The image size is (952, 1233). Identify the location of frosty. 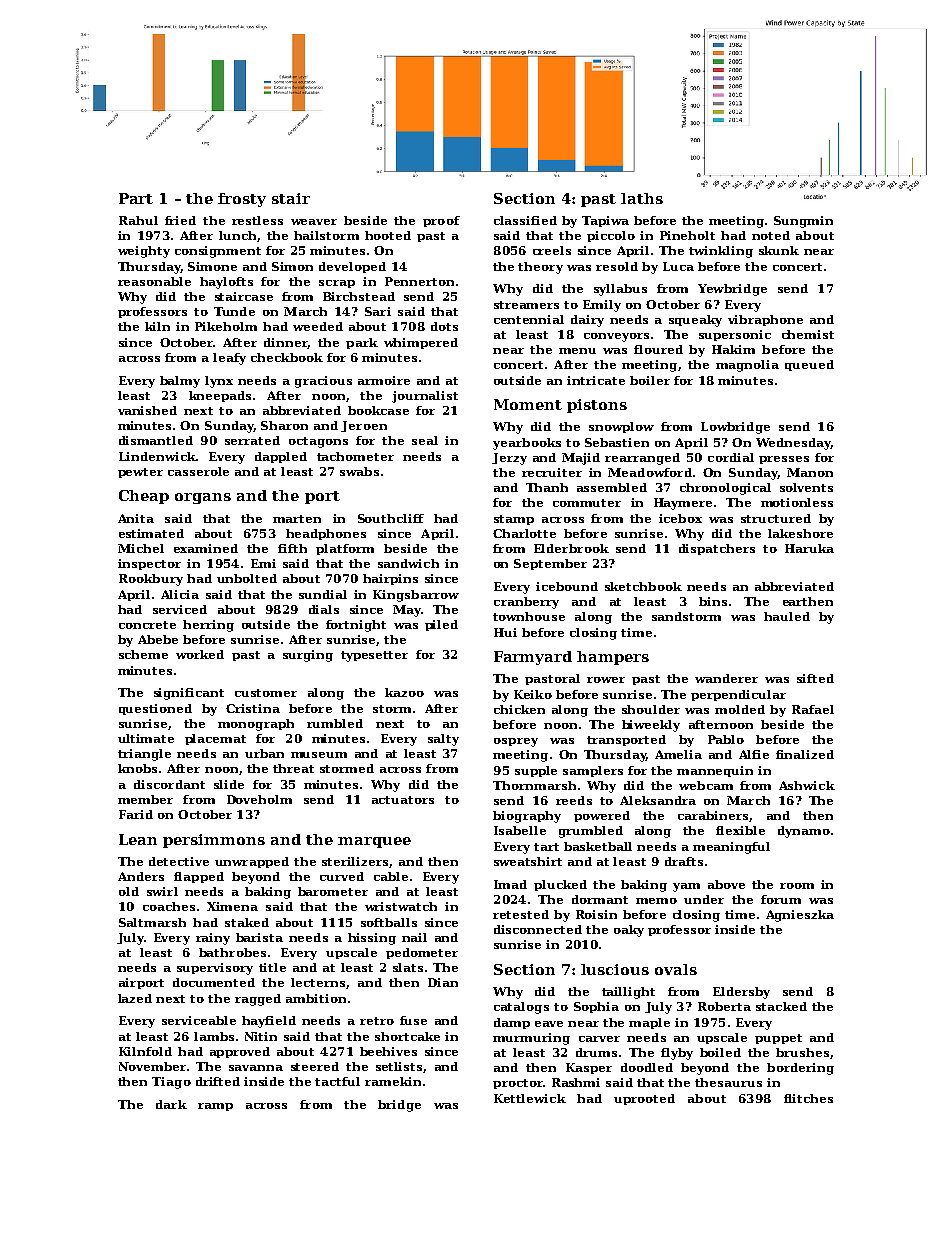
(242, 200).
